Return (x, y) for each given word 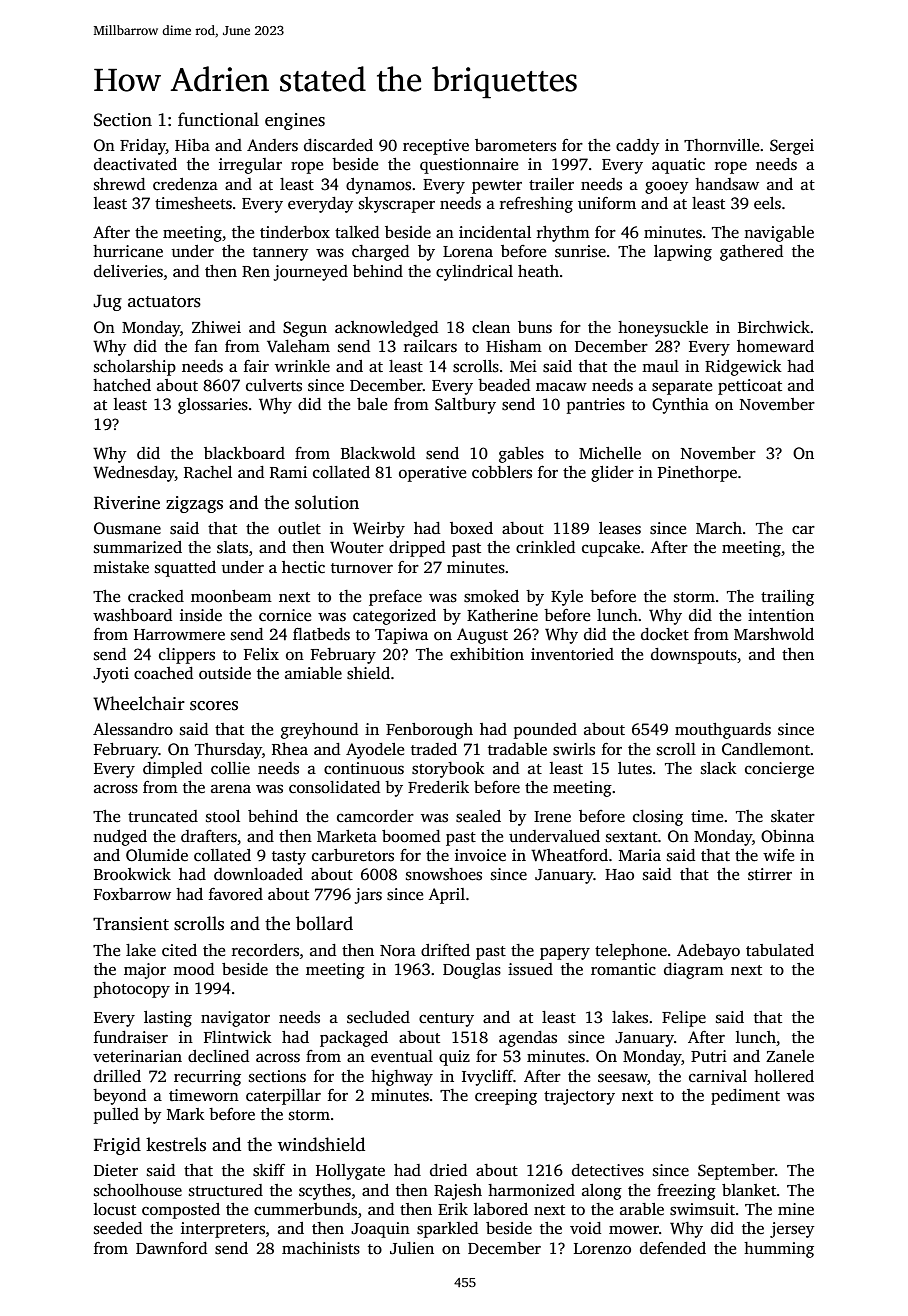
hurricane (128, 251)
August (482, 636)
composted (181, 1211)
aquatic (678, 166)
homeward (775, 346)
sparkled (447, 1230)
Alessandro (133, 729)
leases (620, 528)
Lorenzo (602, 1249)
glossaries (213, 406)
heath (538, 271)
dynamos (378, 186)
